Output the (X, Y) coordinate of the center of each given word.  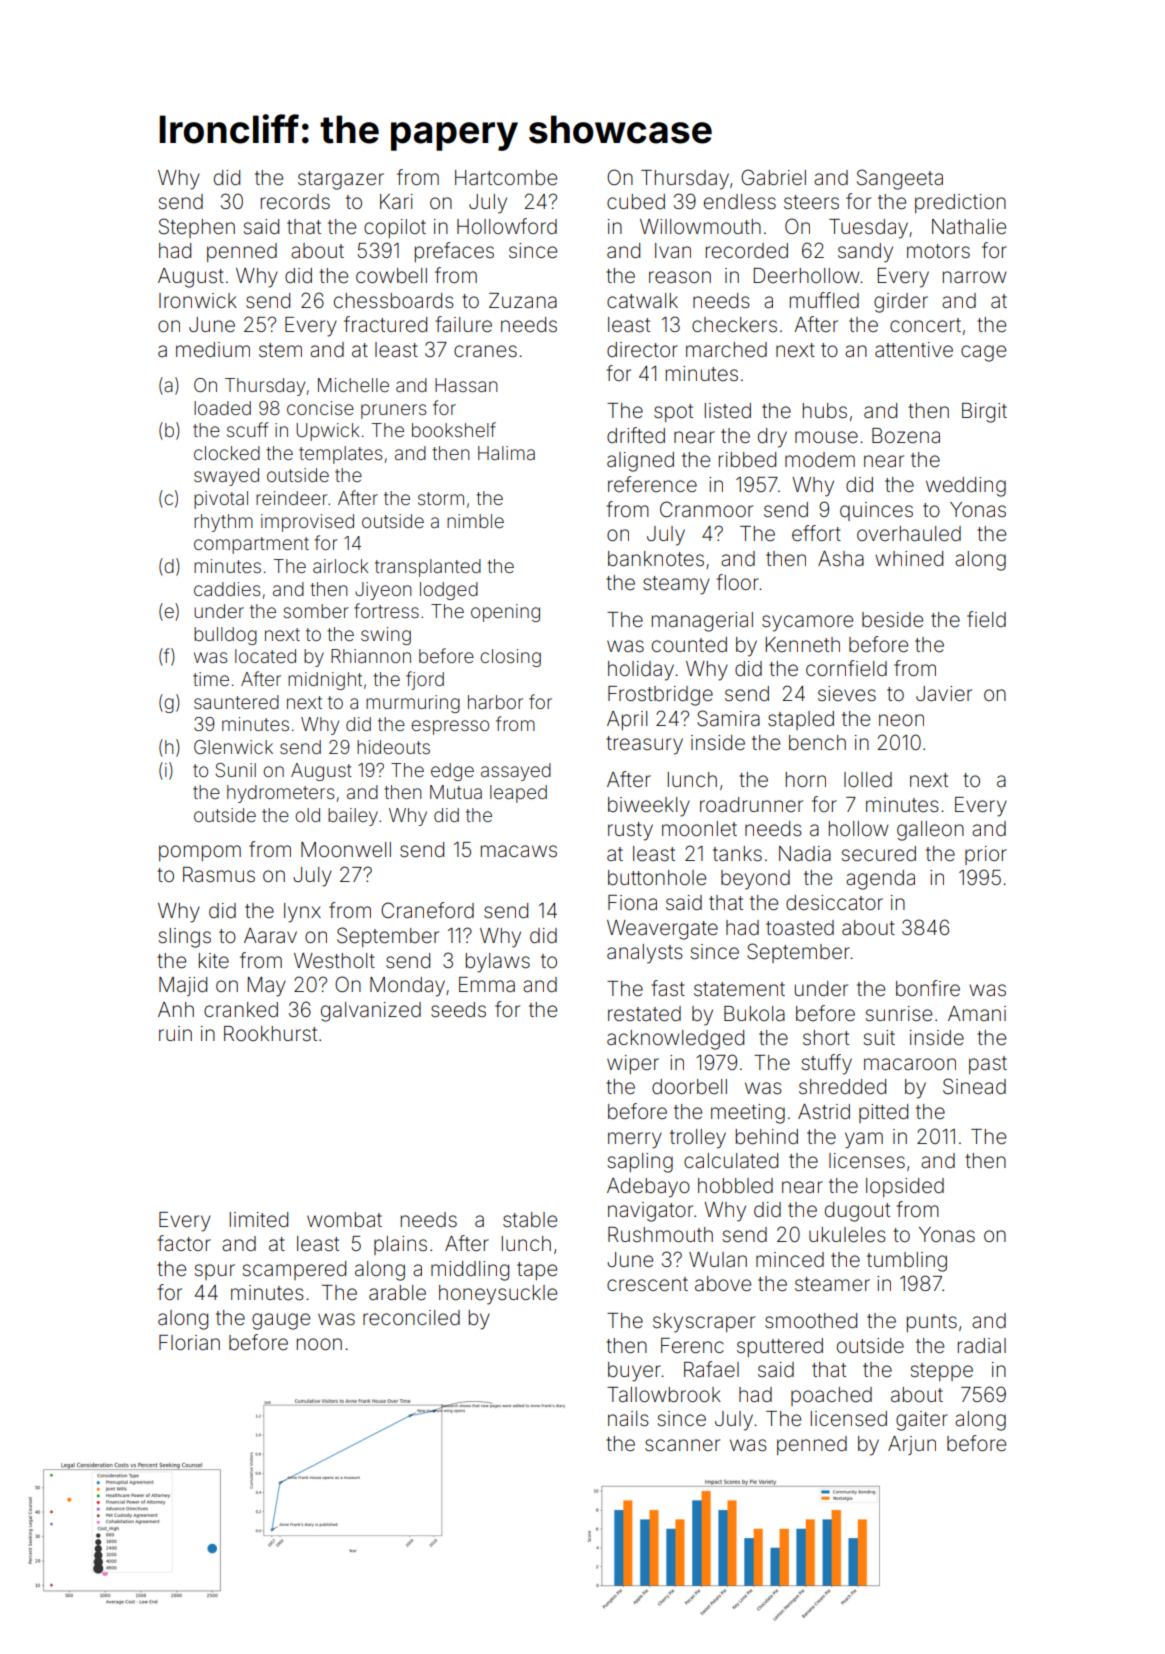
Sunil (236, 770)
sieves (847, 694)
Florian (189, 1342)
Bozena (906, 436)
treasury (644, 745)
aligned (640, 462)
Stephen (197, 228)
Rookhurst (270, 1034)
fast (668, 988)
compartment (251, 545)
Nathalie (969, 227)
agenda (880, 880)
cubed (636, 202)
